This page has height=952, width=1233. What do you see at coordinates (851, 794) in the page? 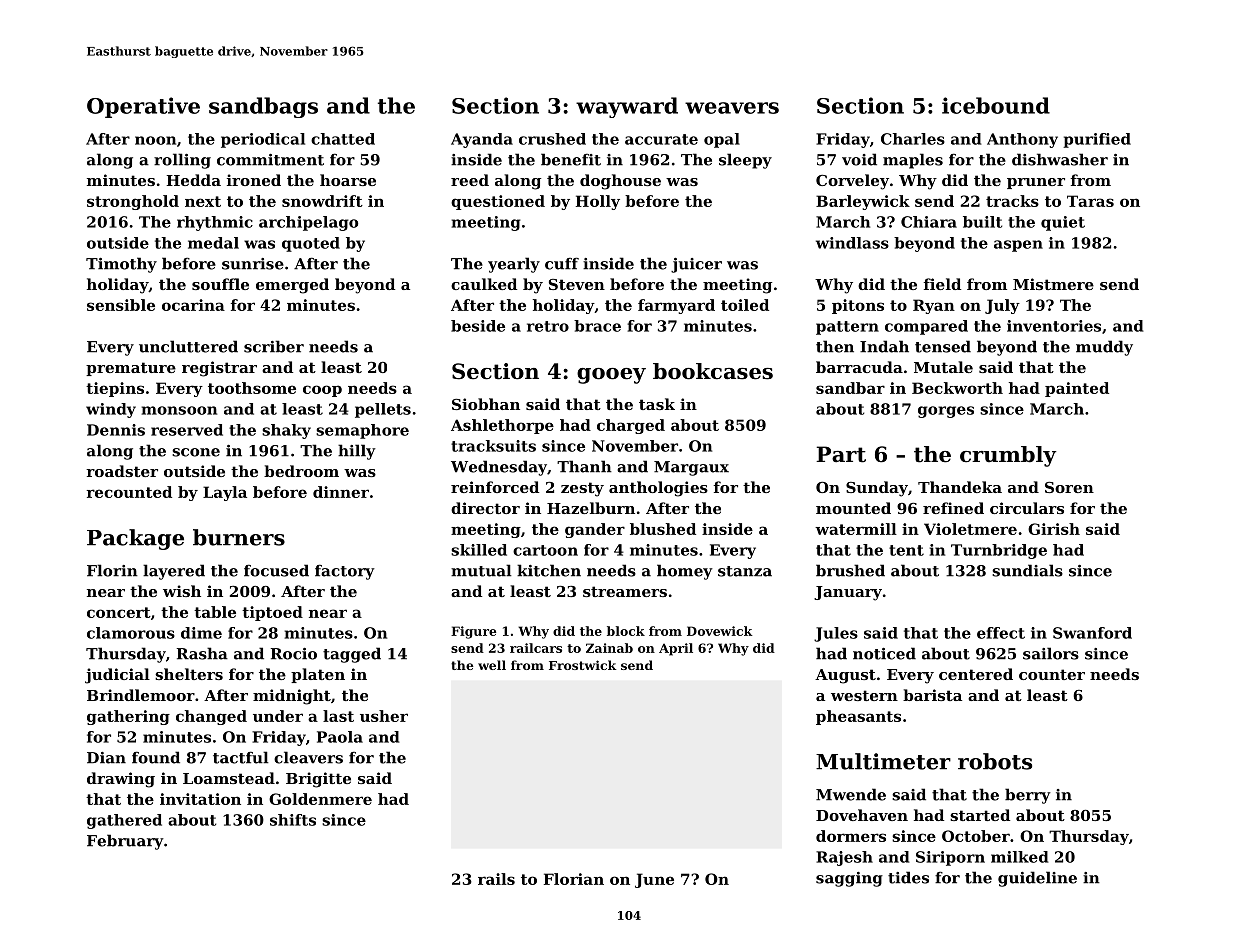
I see `Mwende` at bounding box center [851, 794].
